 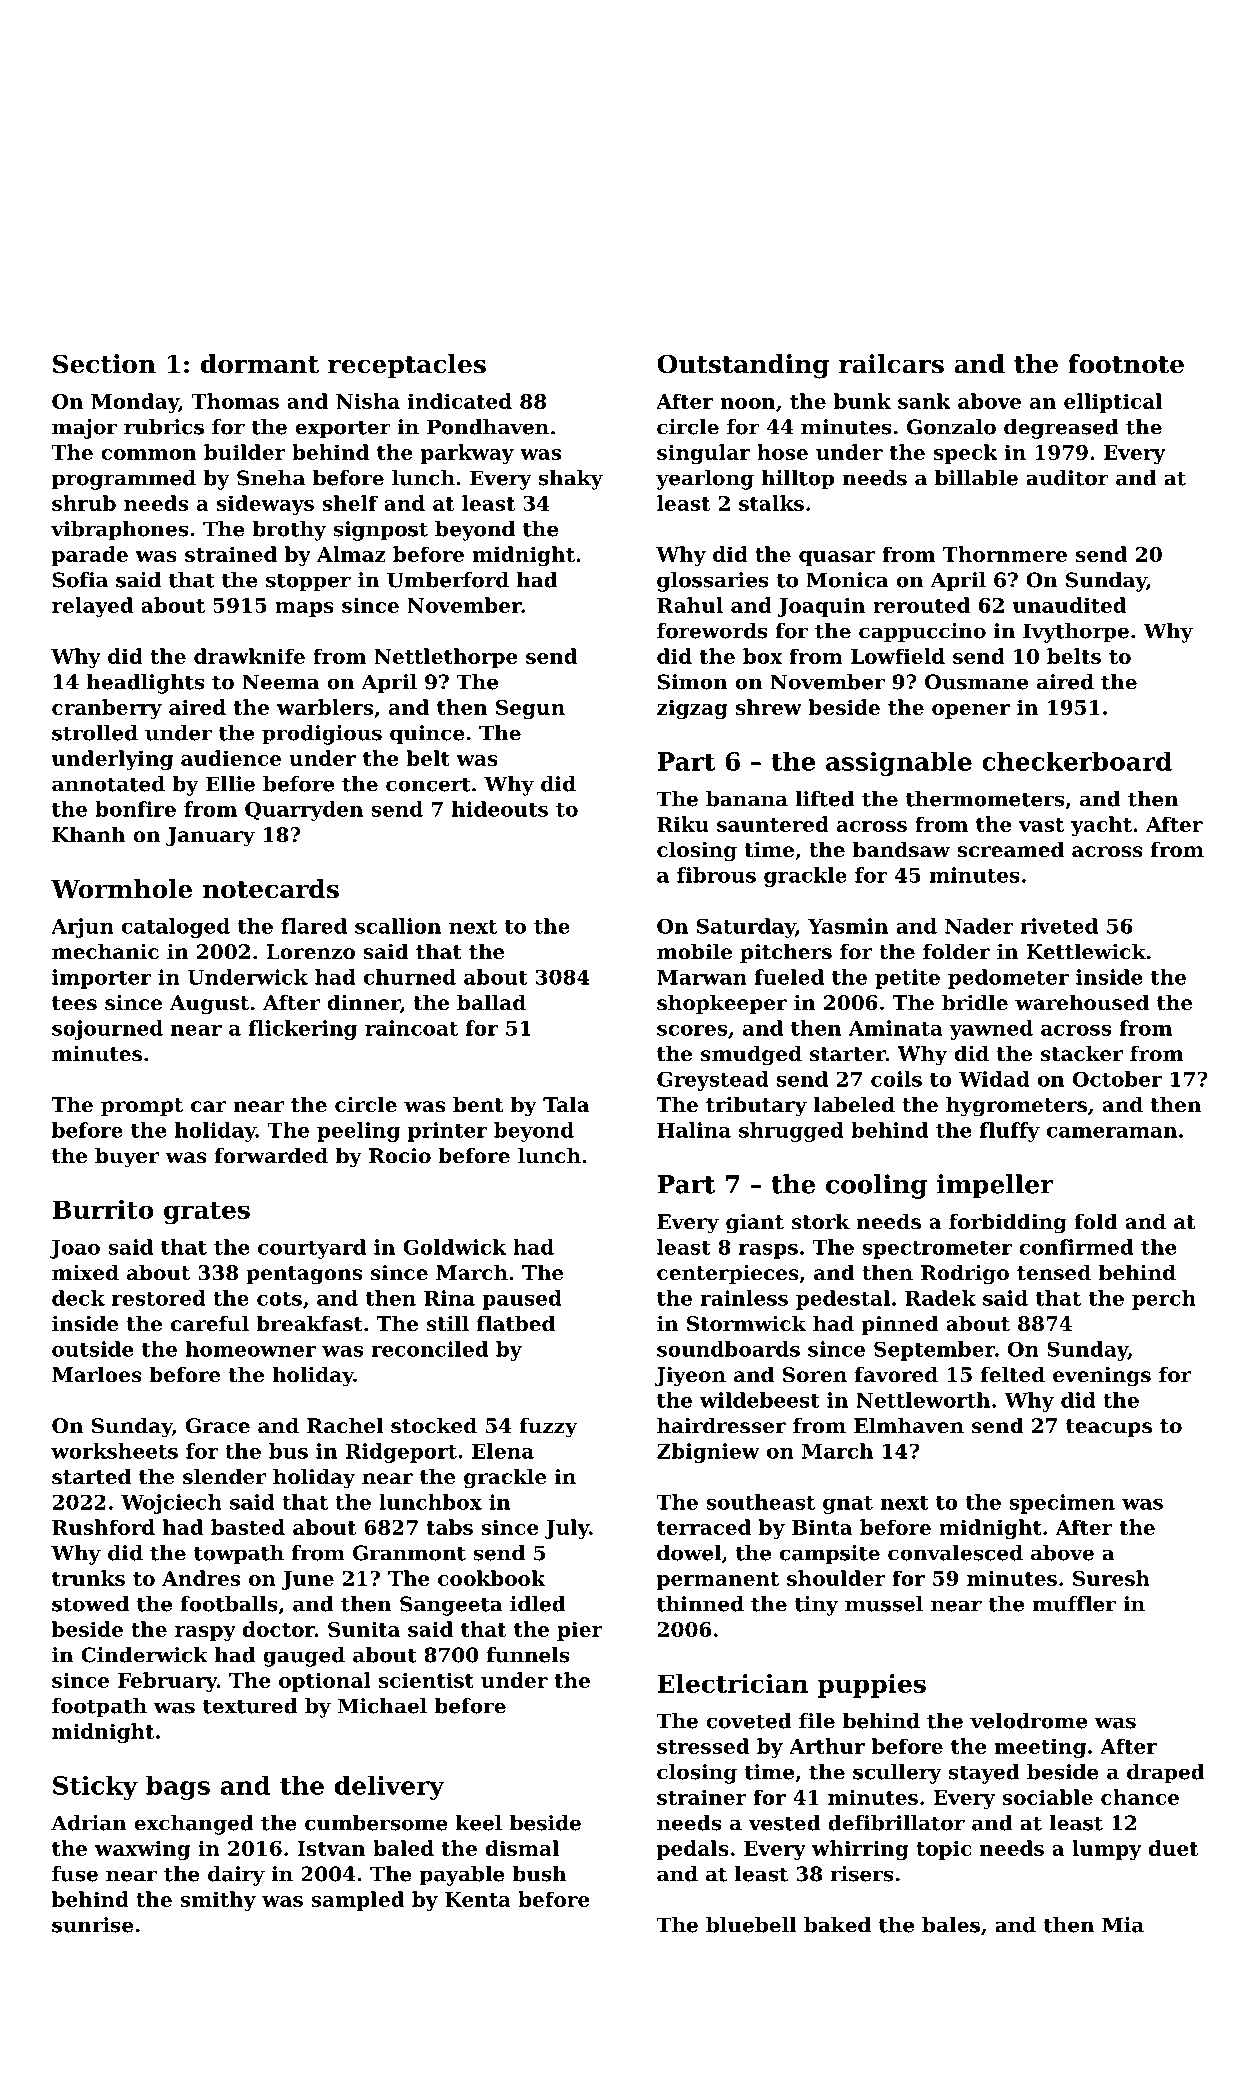 What do you see at coordinates (690, 605) in the screenshot?
I see `Rahul` at bounding box center [690, 605].
